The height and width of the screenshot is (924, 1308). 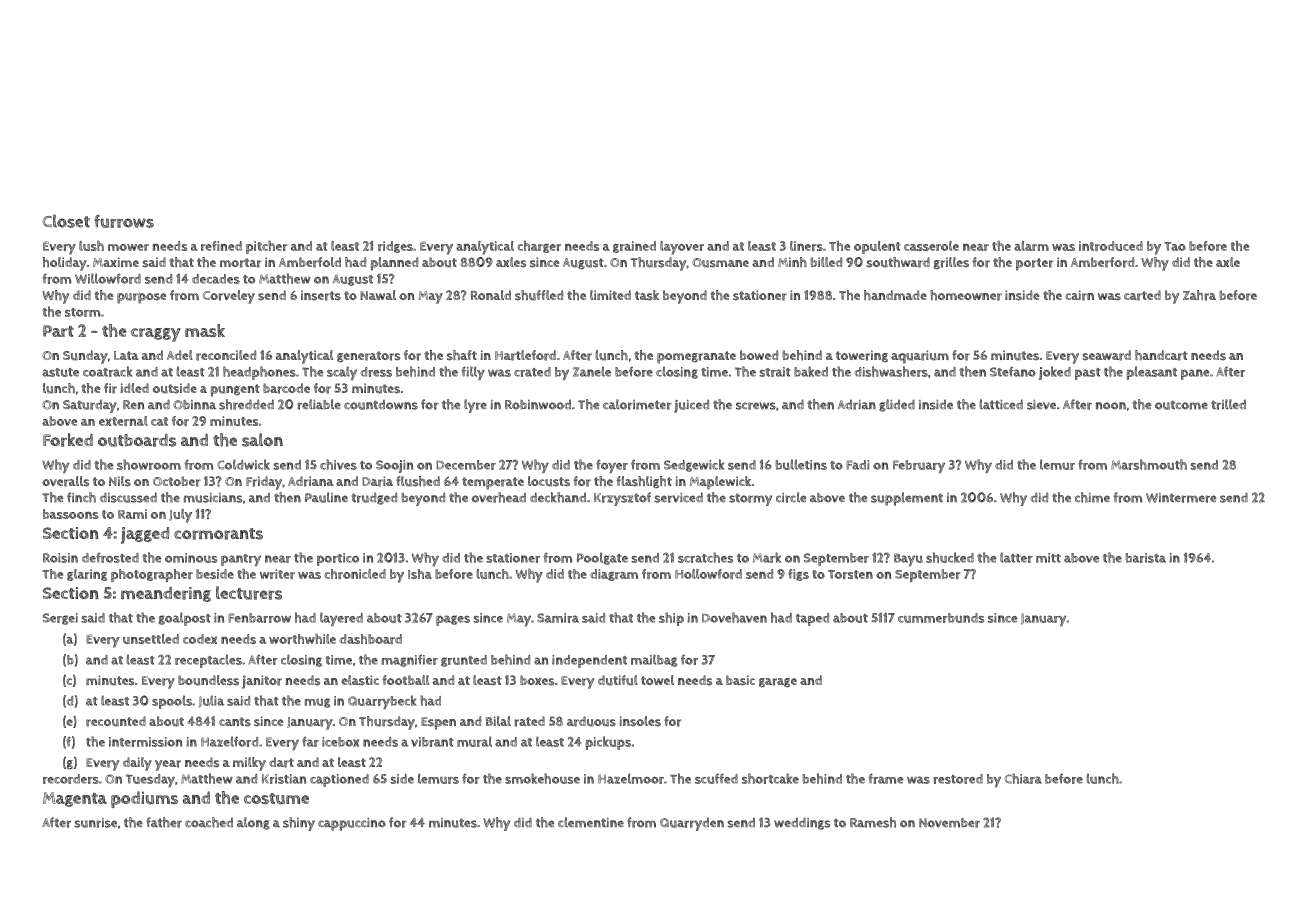 What do you see at coordinates (525, 355) in the screenshot?
I see `Hartleford` at bounding box center [525, 355].
